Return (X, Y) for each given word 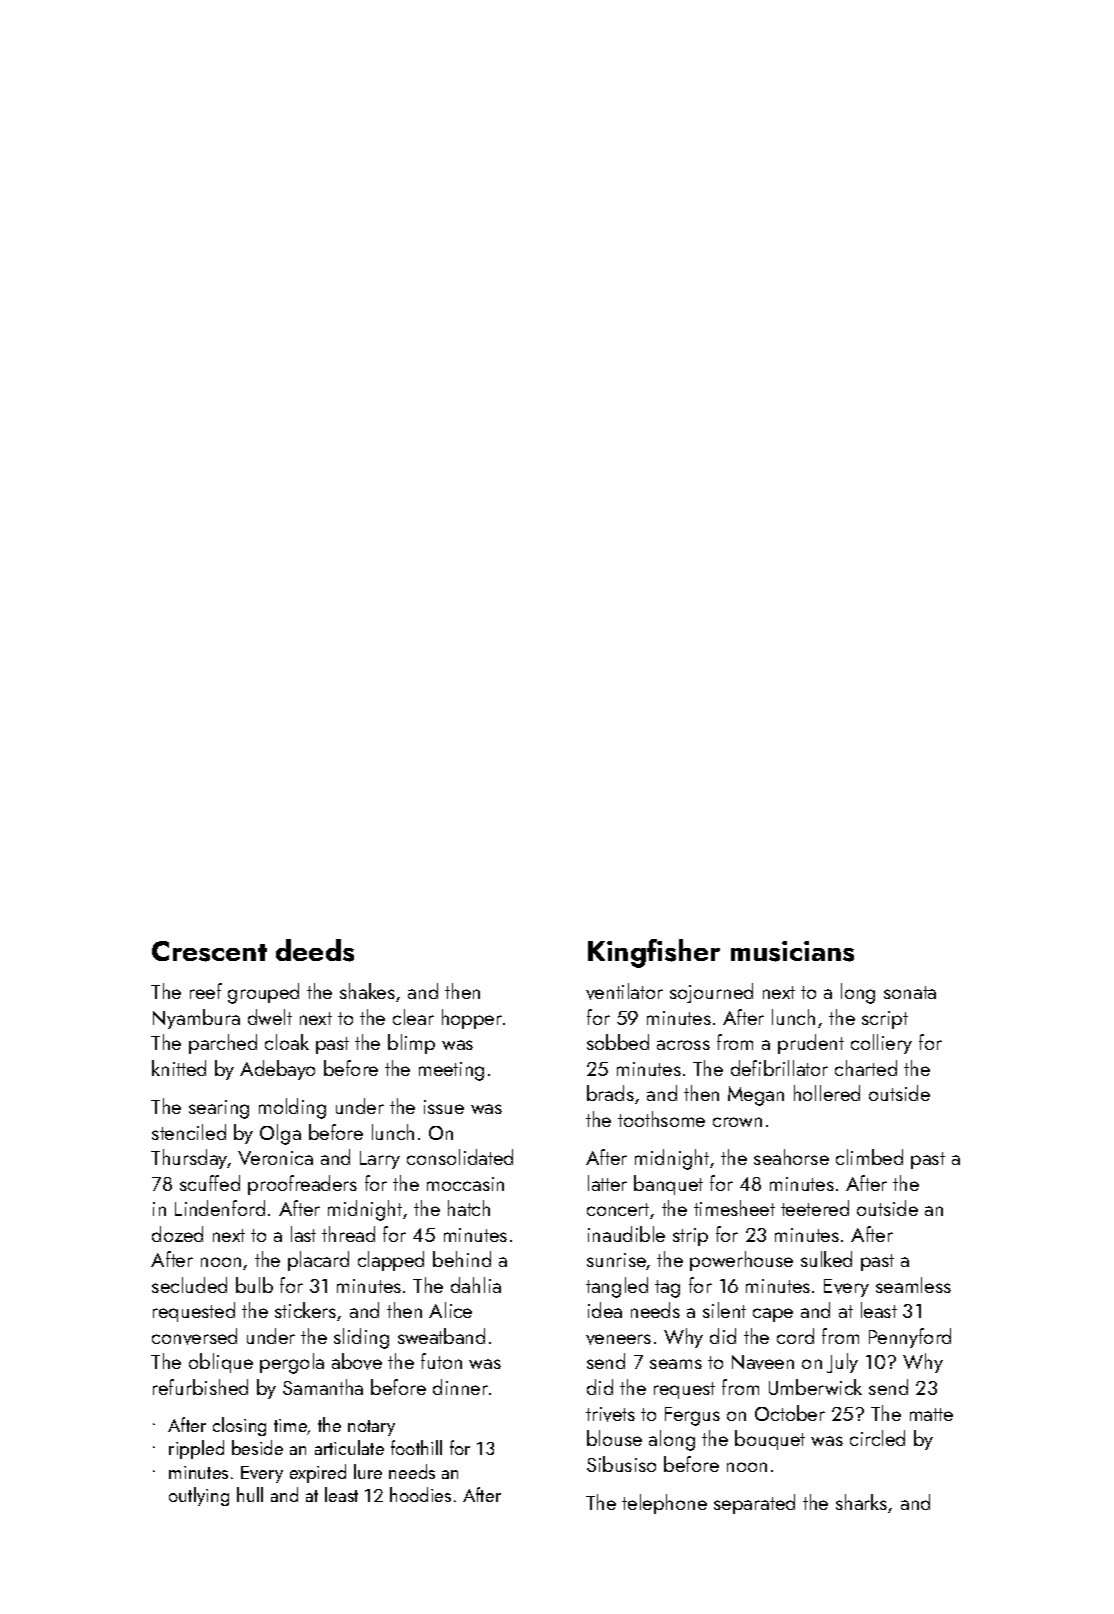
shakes (367, 991)
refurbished (200, 1387)
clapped (391, 1261)
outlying (199, 1496)
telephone (664, 1504)
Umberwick (815, 1387)
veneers (618, 1339)
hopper (472, 1019)
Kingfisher (654, 953)
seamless (913, 1285)
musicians (792, 951)
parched (223, 1044)
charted (866, 1068)
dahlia (476, 1285)
